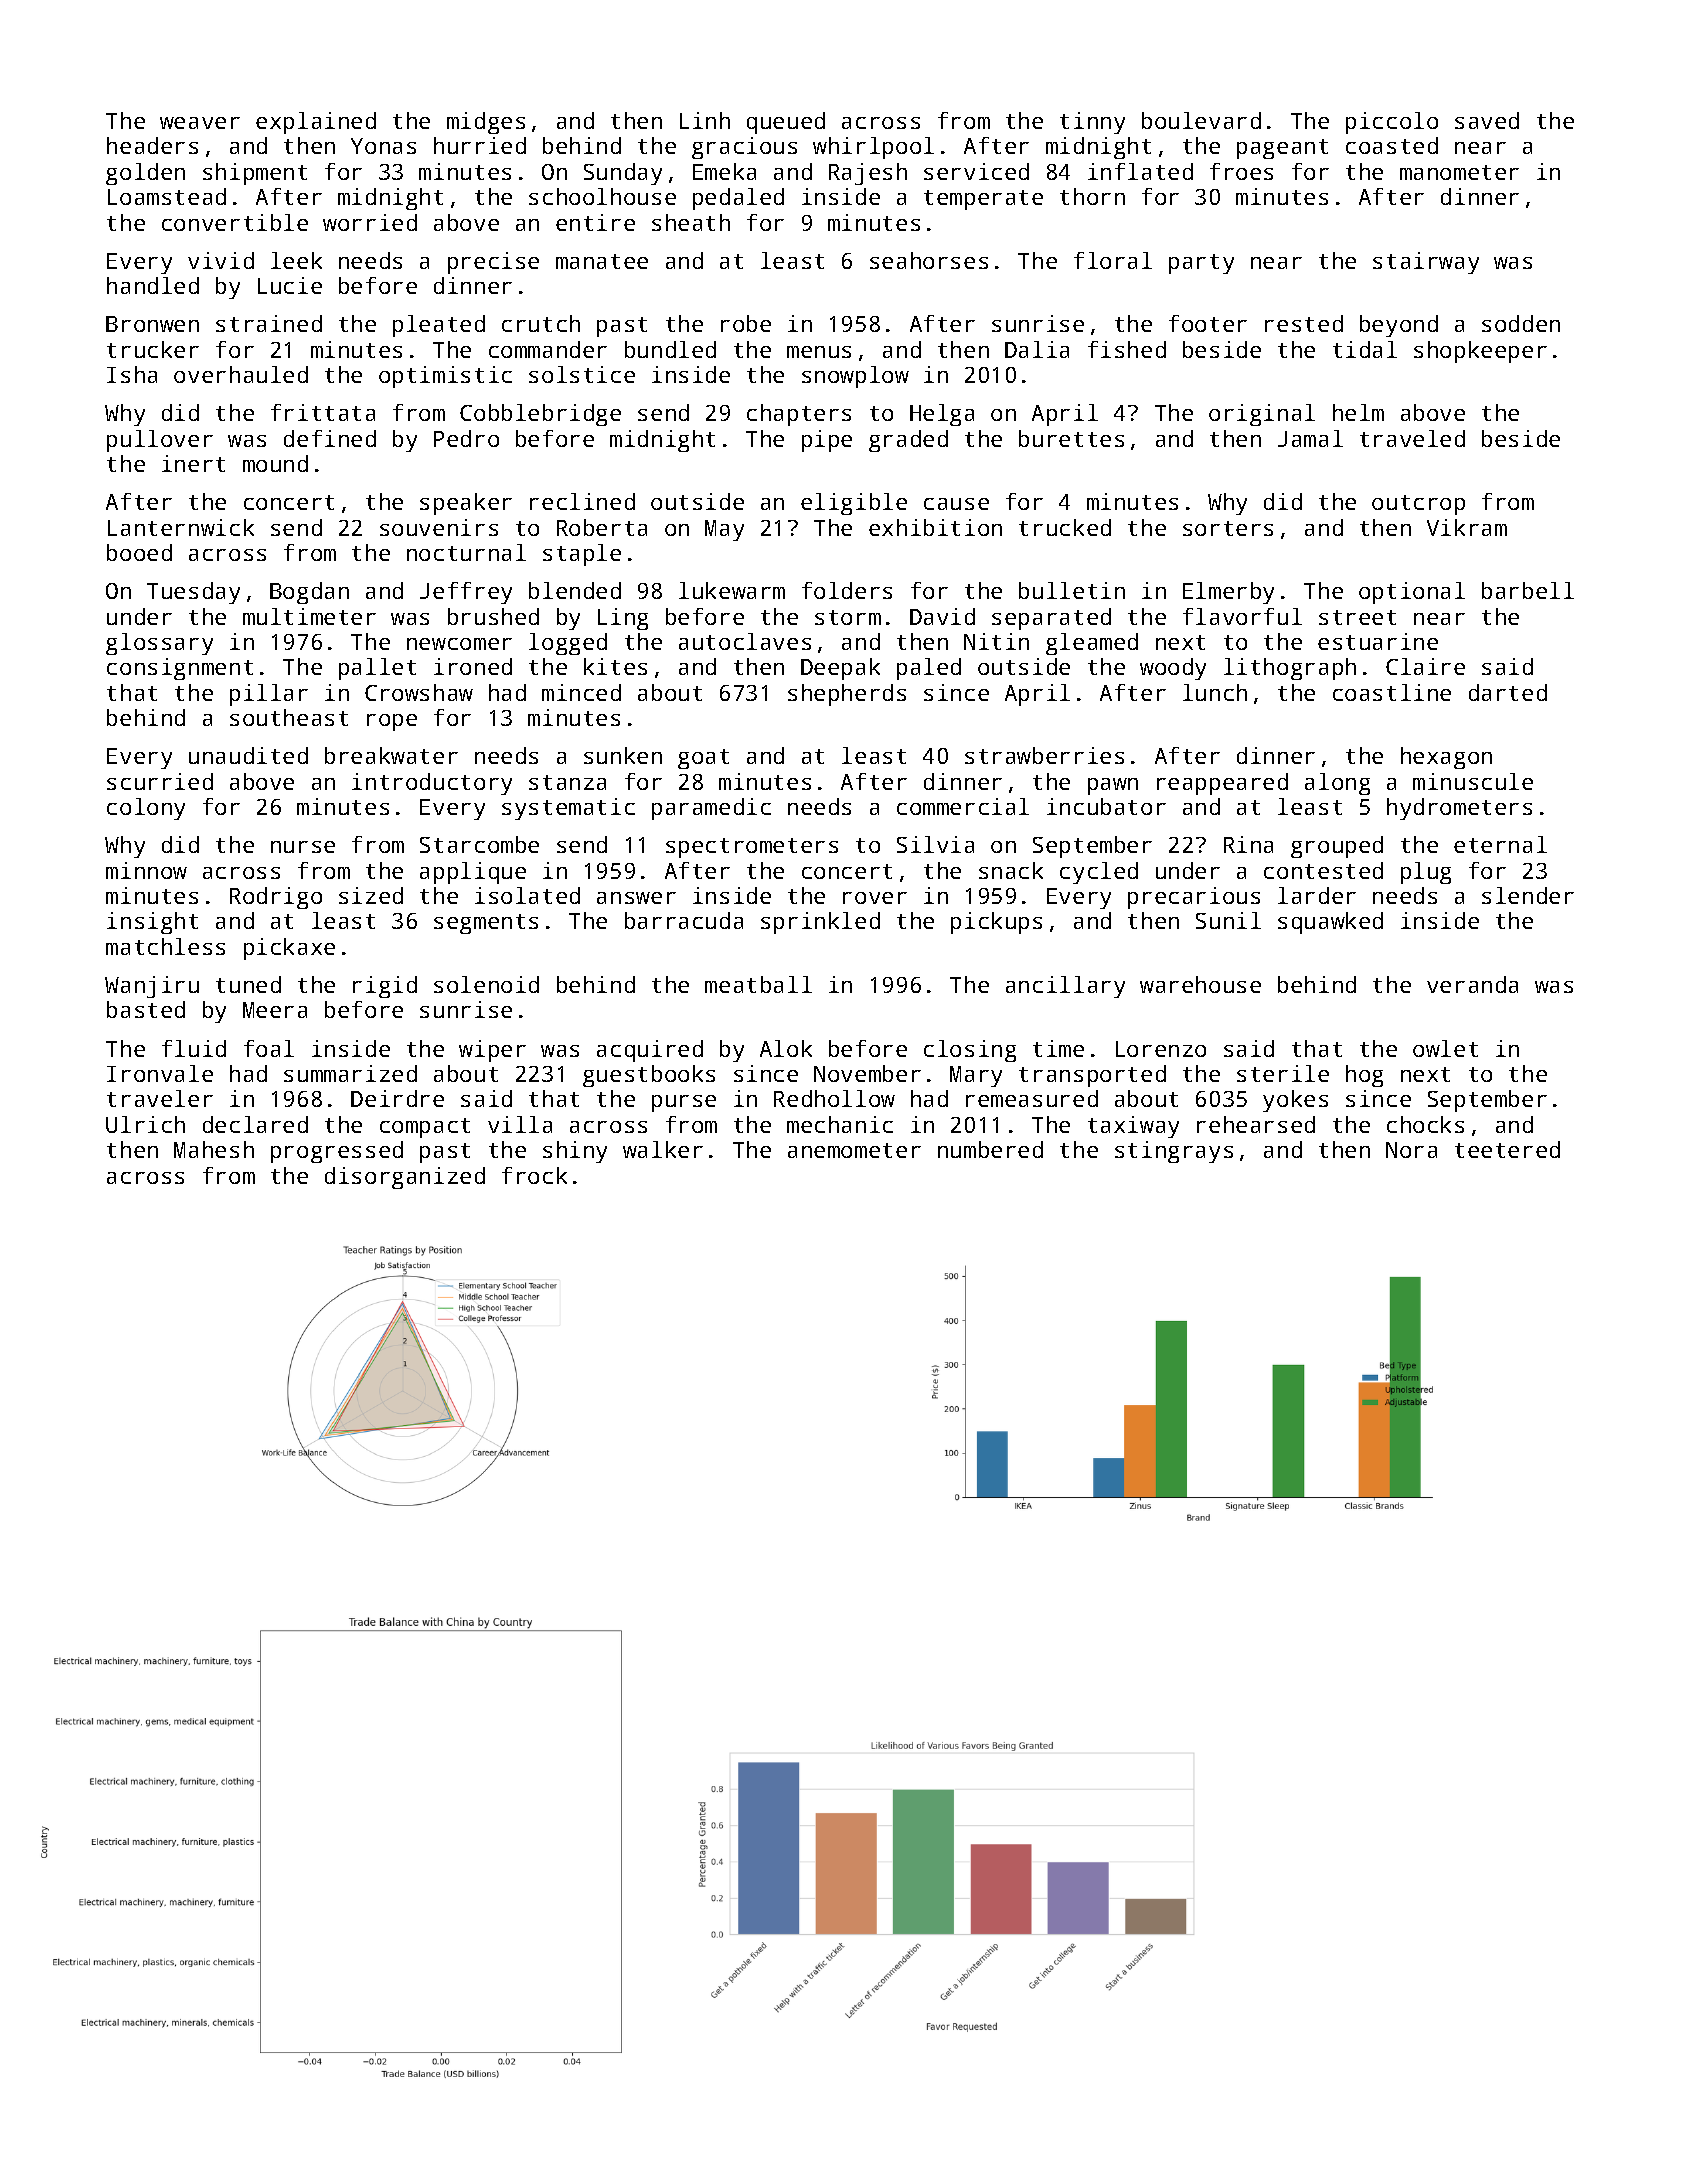 The image size is (1683, 2178). What do you see at coordinates (1412, 438) in the screenshot?
I see `traveled` at bounding box center [1412, 438].
